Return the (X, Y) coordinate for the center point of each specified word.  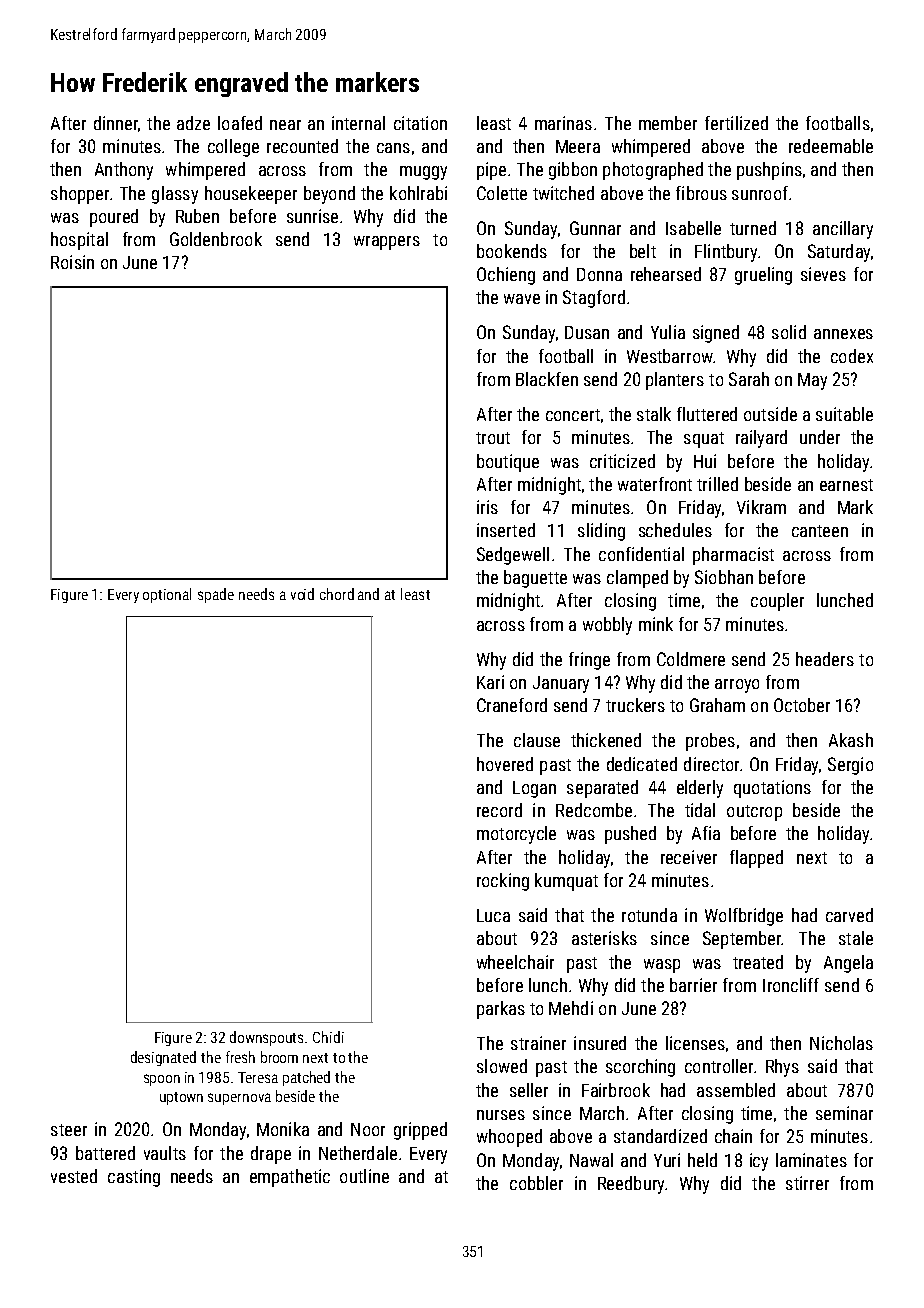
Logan (534, 789)
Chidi (328, 1037)
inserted (506, 530)
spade (216, 595)
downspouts (266, 1038)
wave (522, 299)
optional (167, 595)
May (812, 381)
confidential (641, 554)
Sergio (850, 766)
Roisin (72, 262)
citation (420, 123)
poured (114, 218)
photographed (653, 171)
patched (306, 1078)
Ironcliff (791, 985)
